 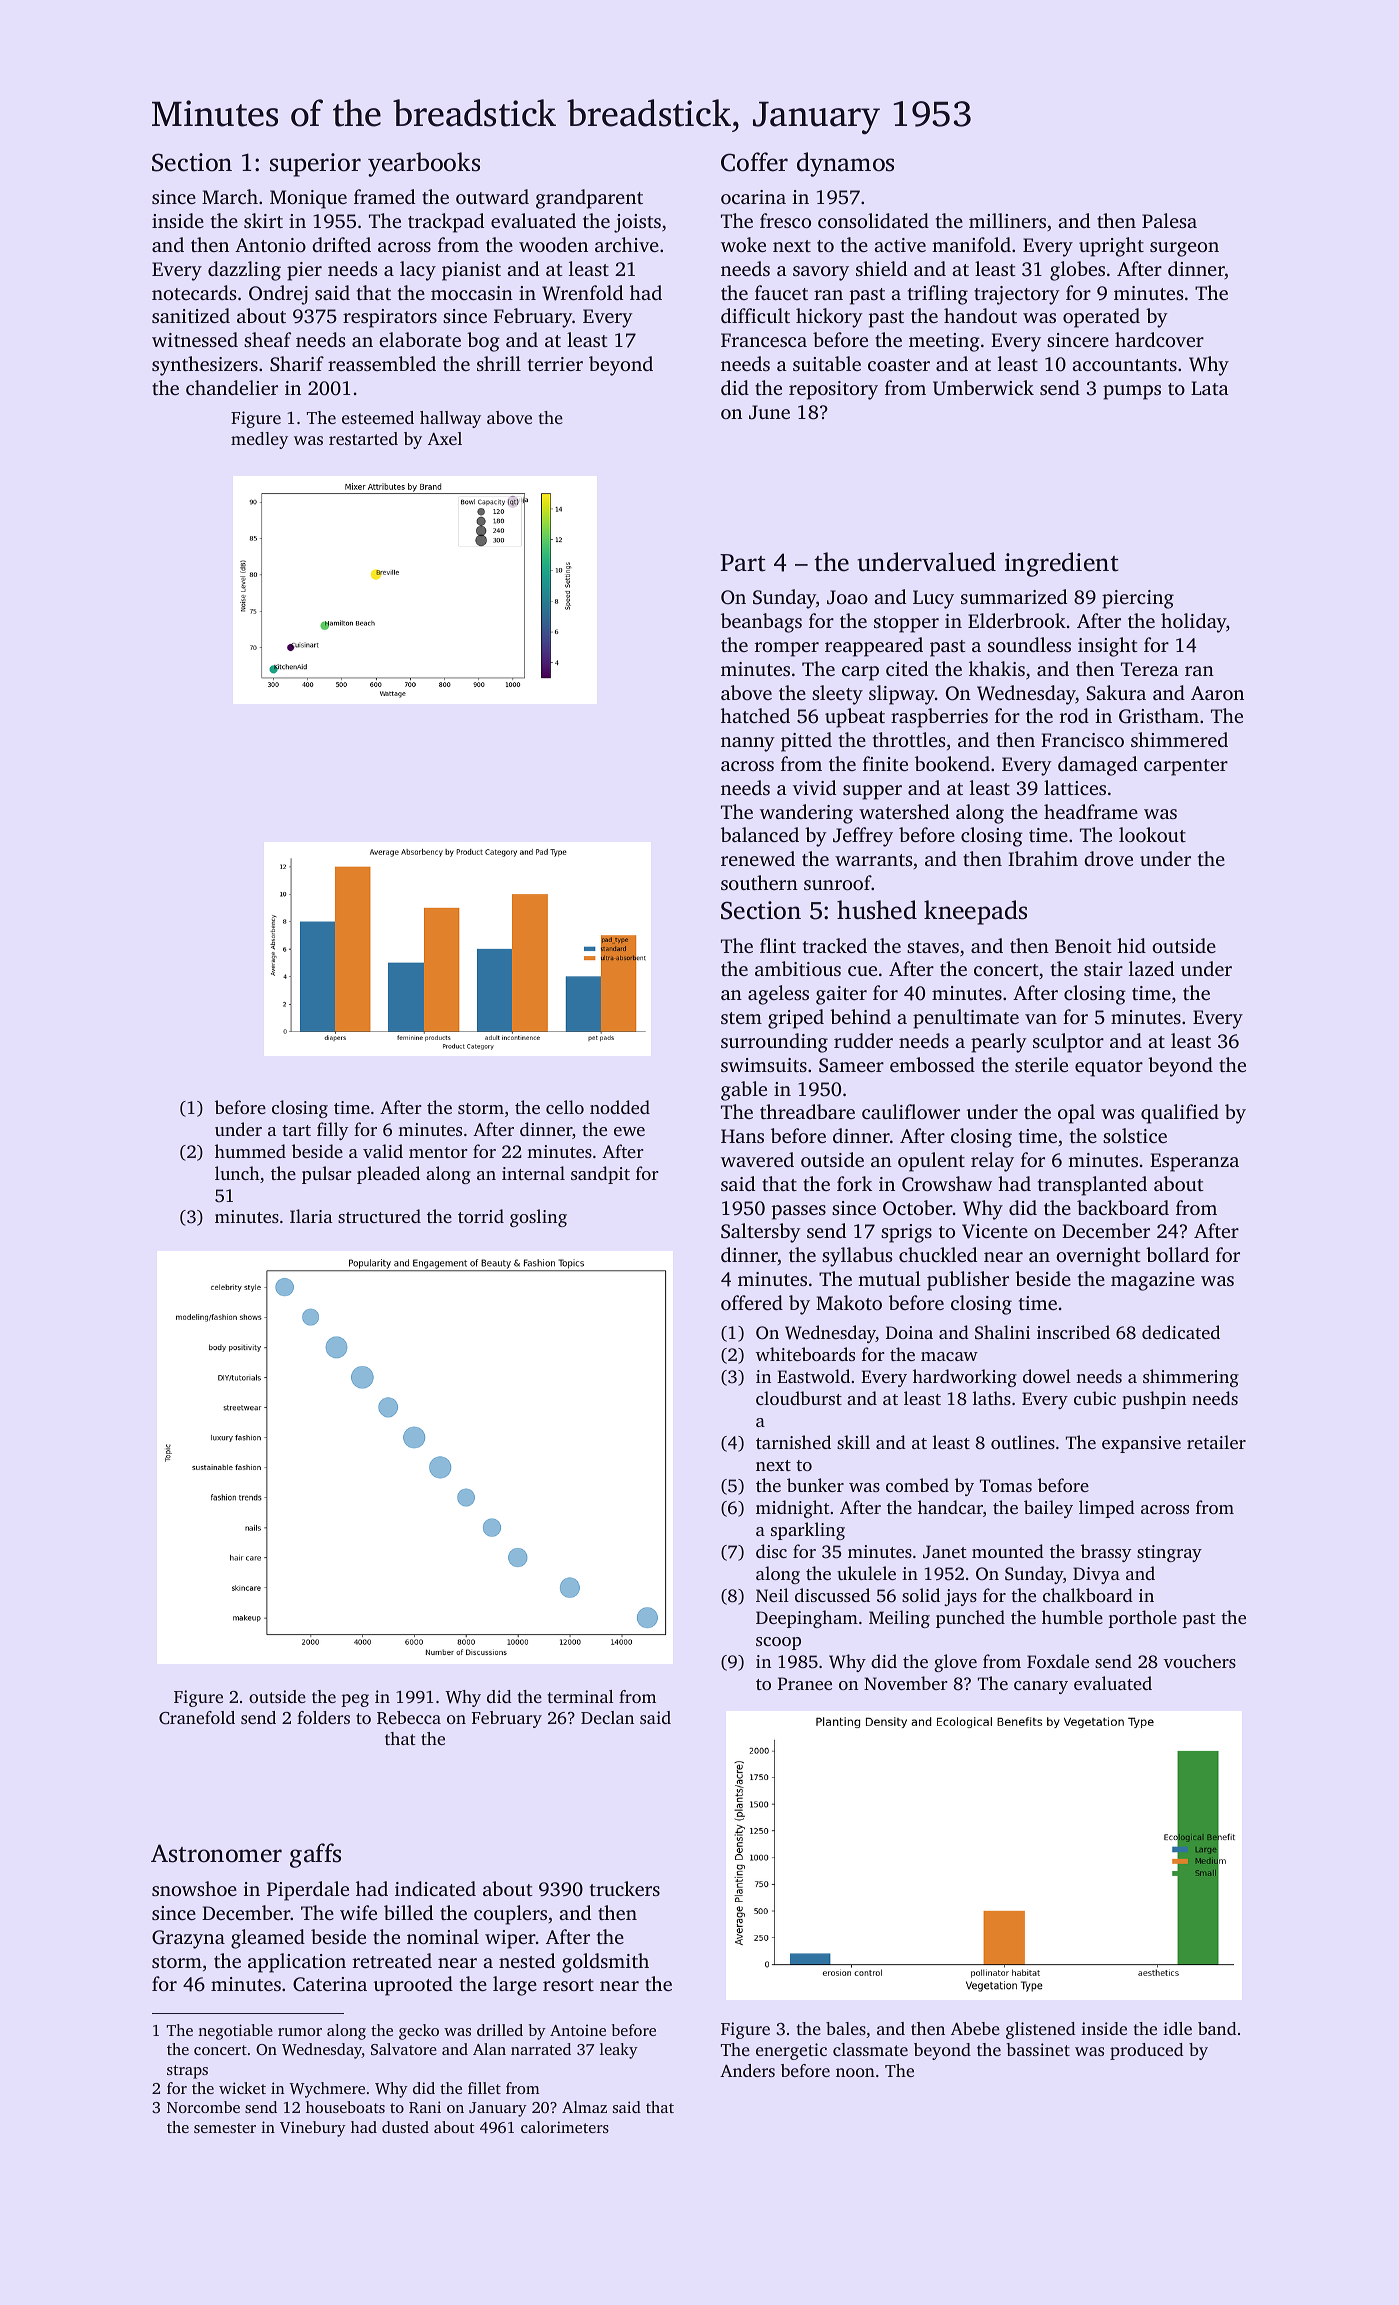 I want to click on summarized, so click(x=1014, y=596).
